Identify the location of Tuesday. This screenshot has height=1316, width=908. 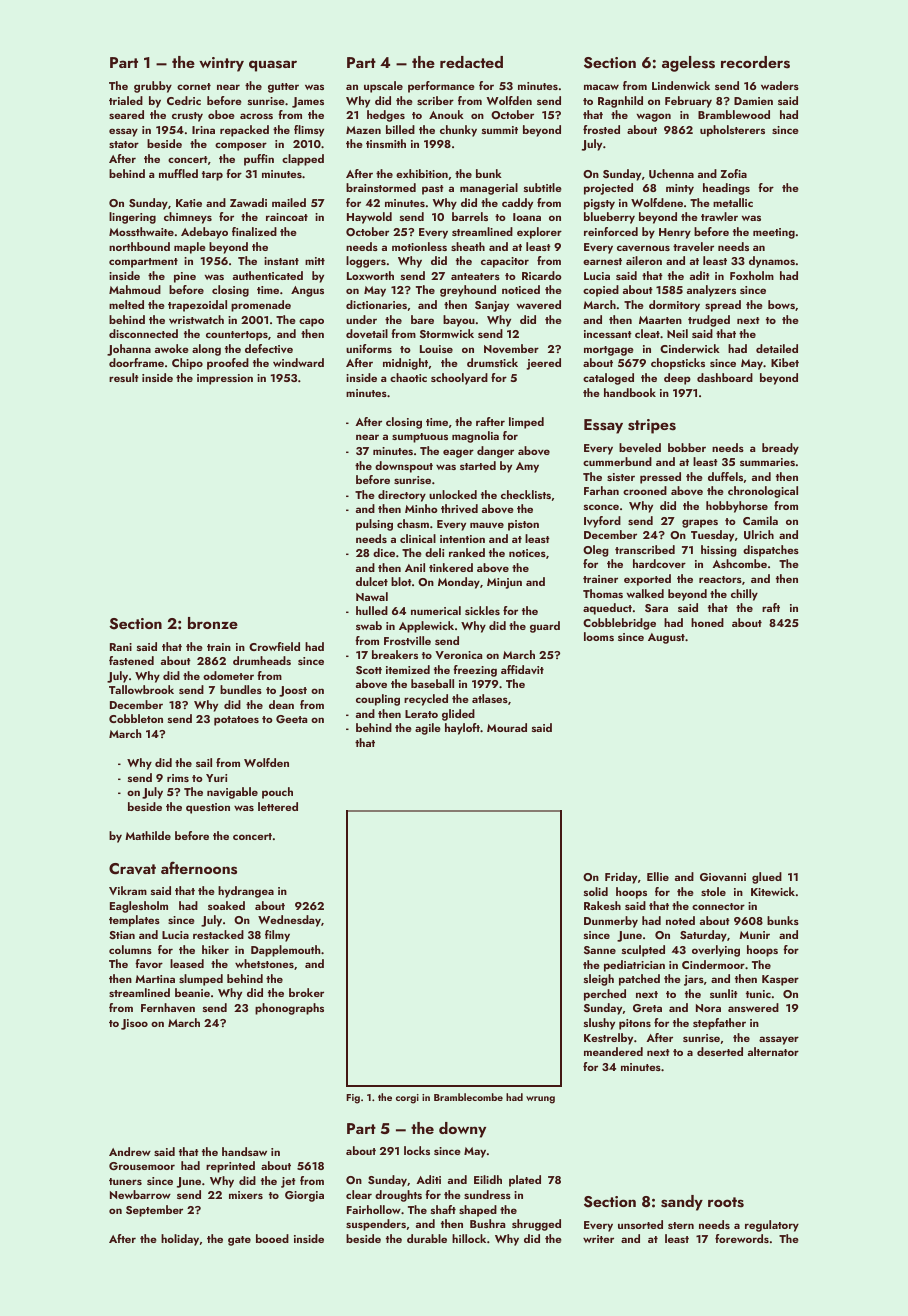
(712, 536).
